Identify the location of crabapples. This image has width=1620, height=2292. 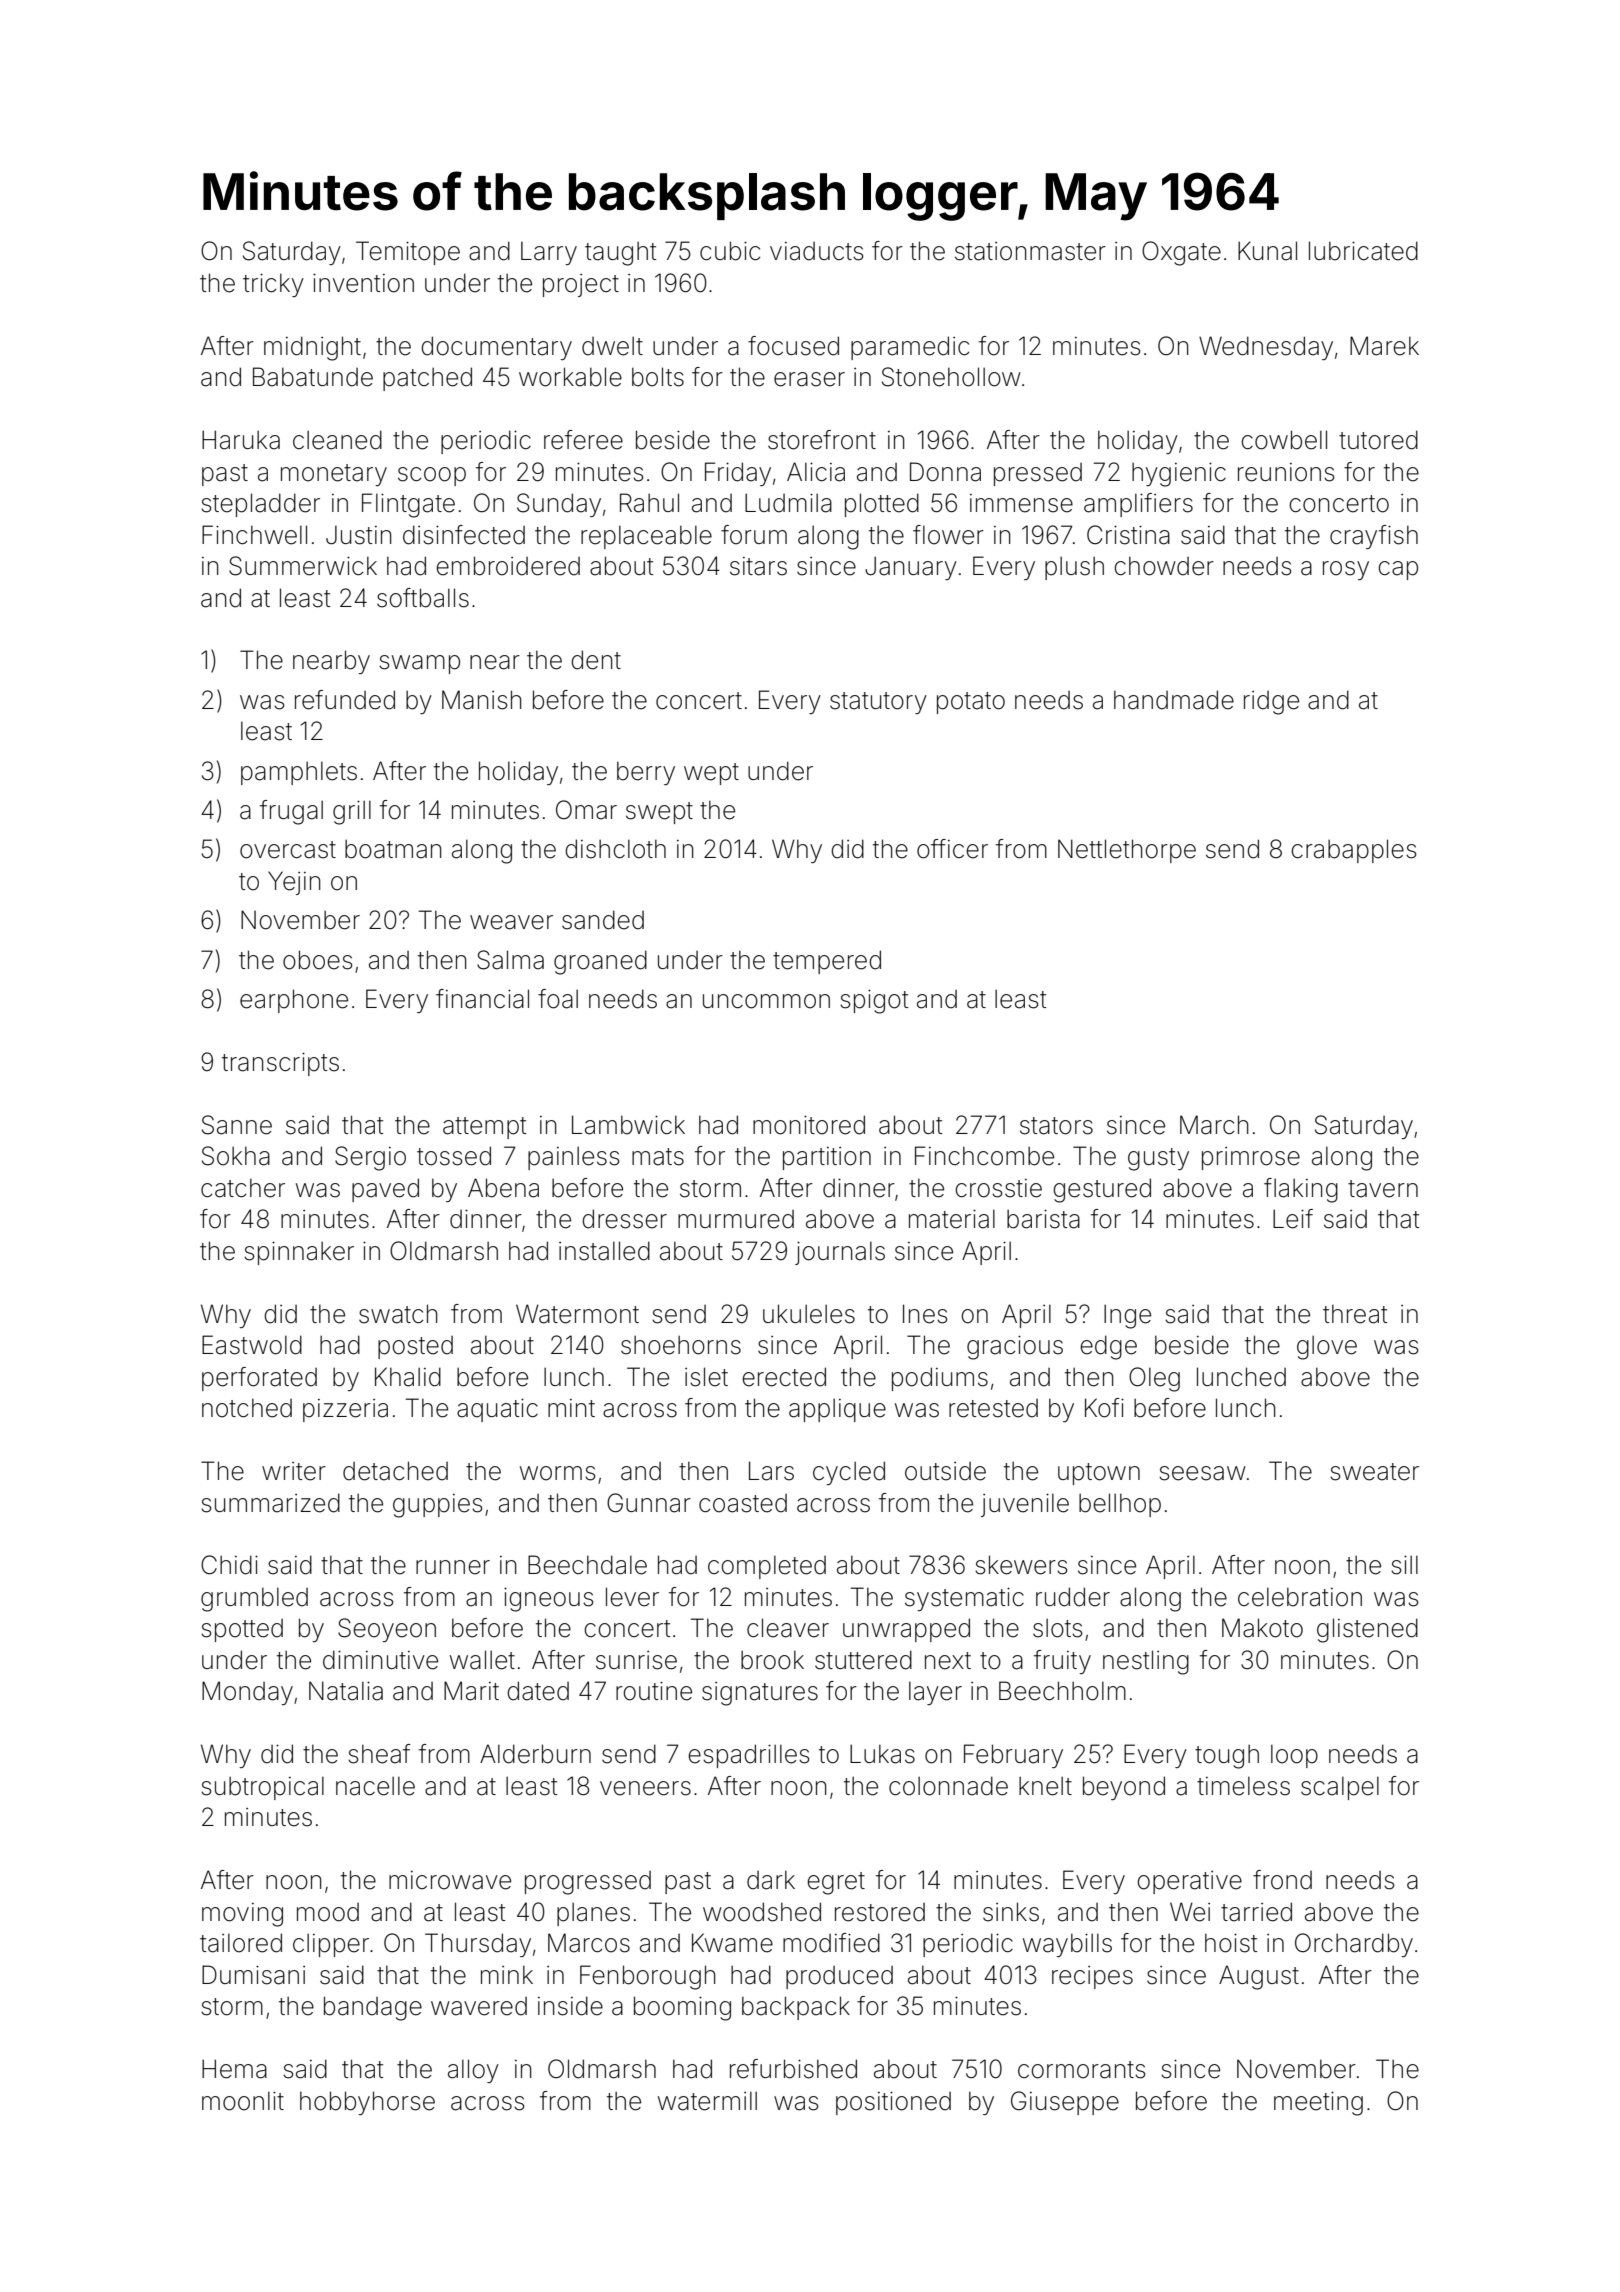
(1354, 851).
